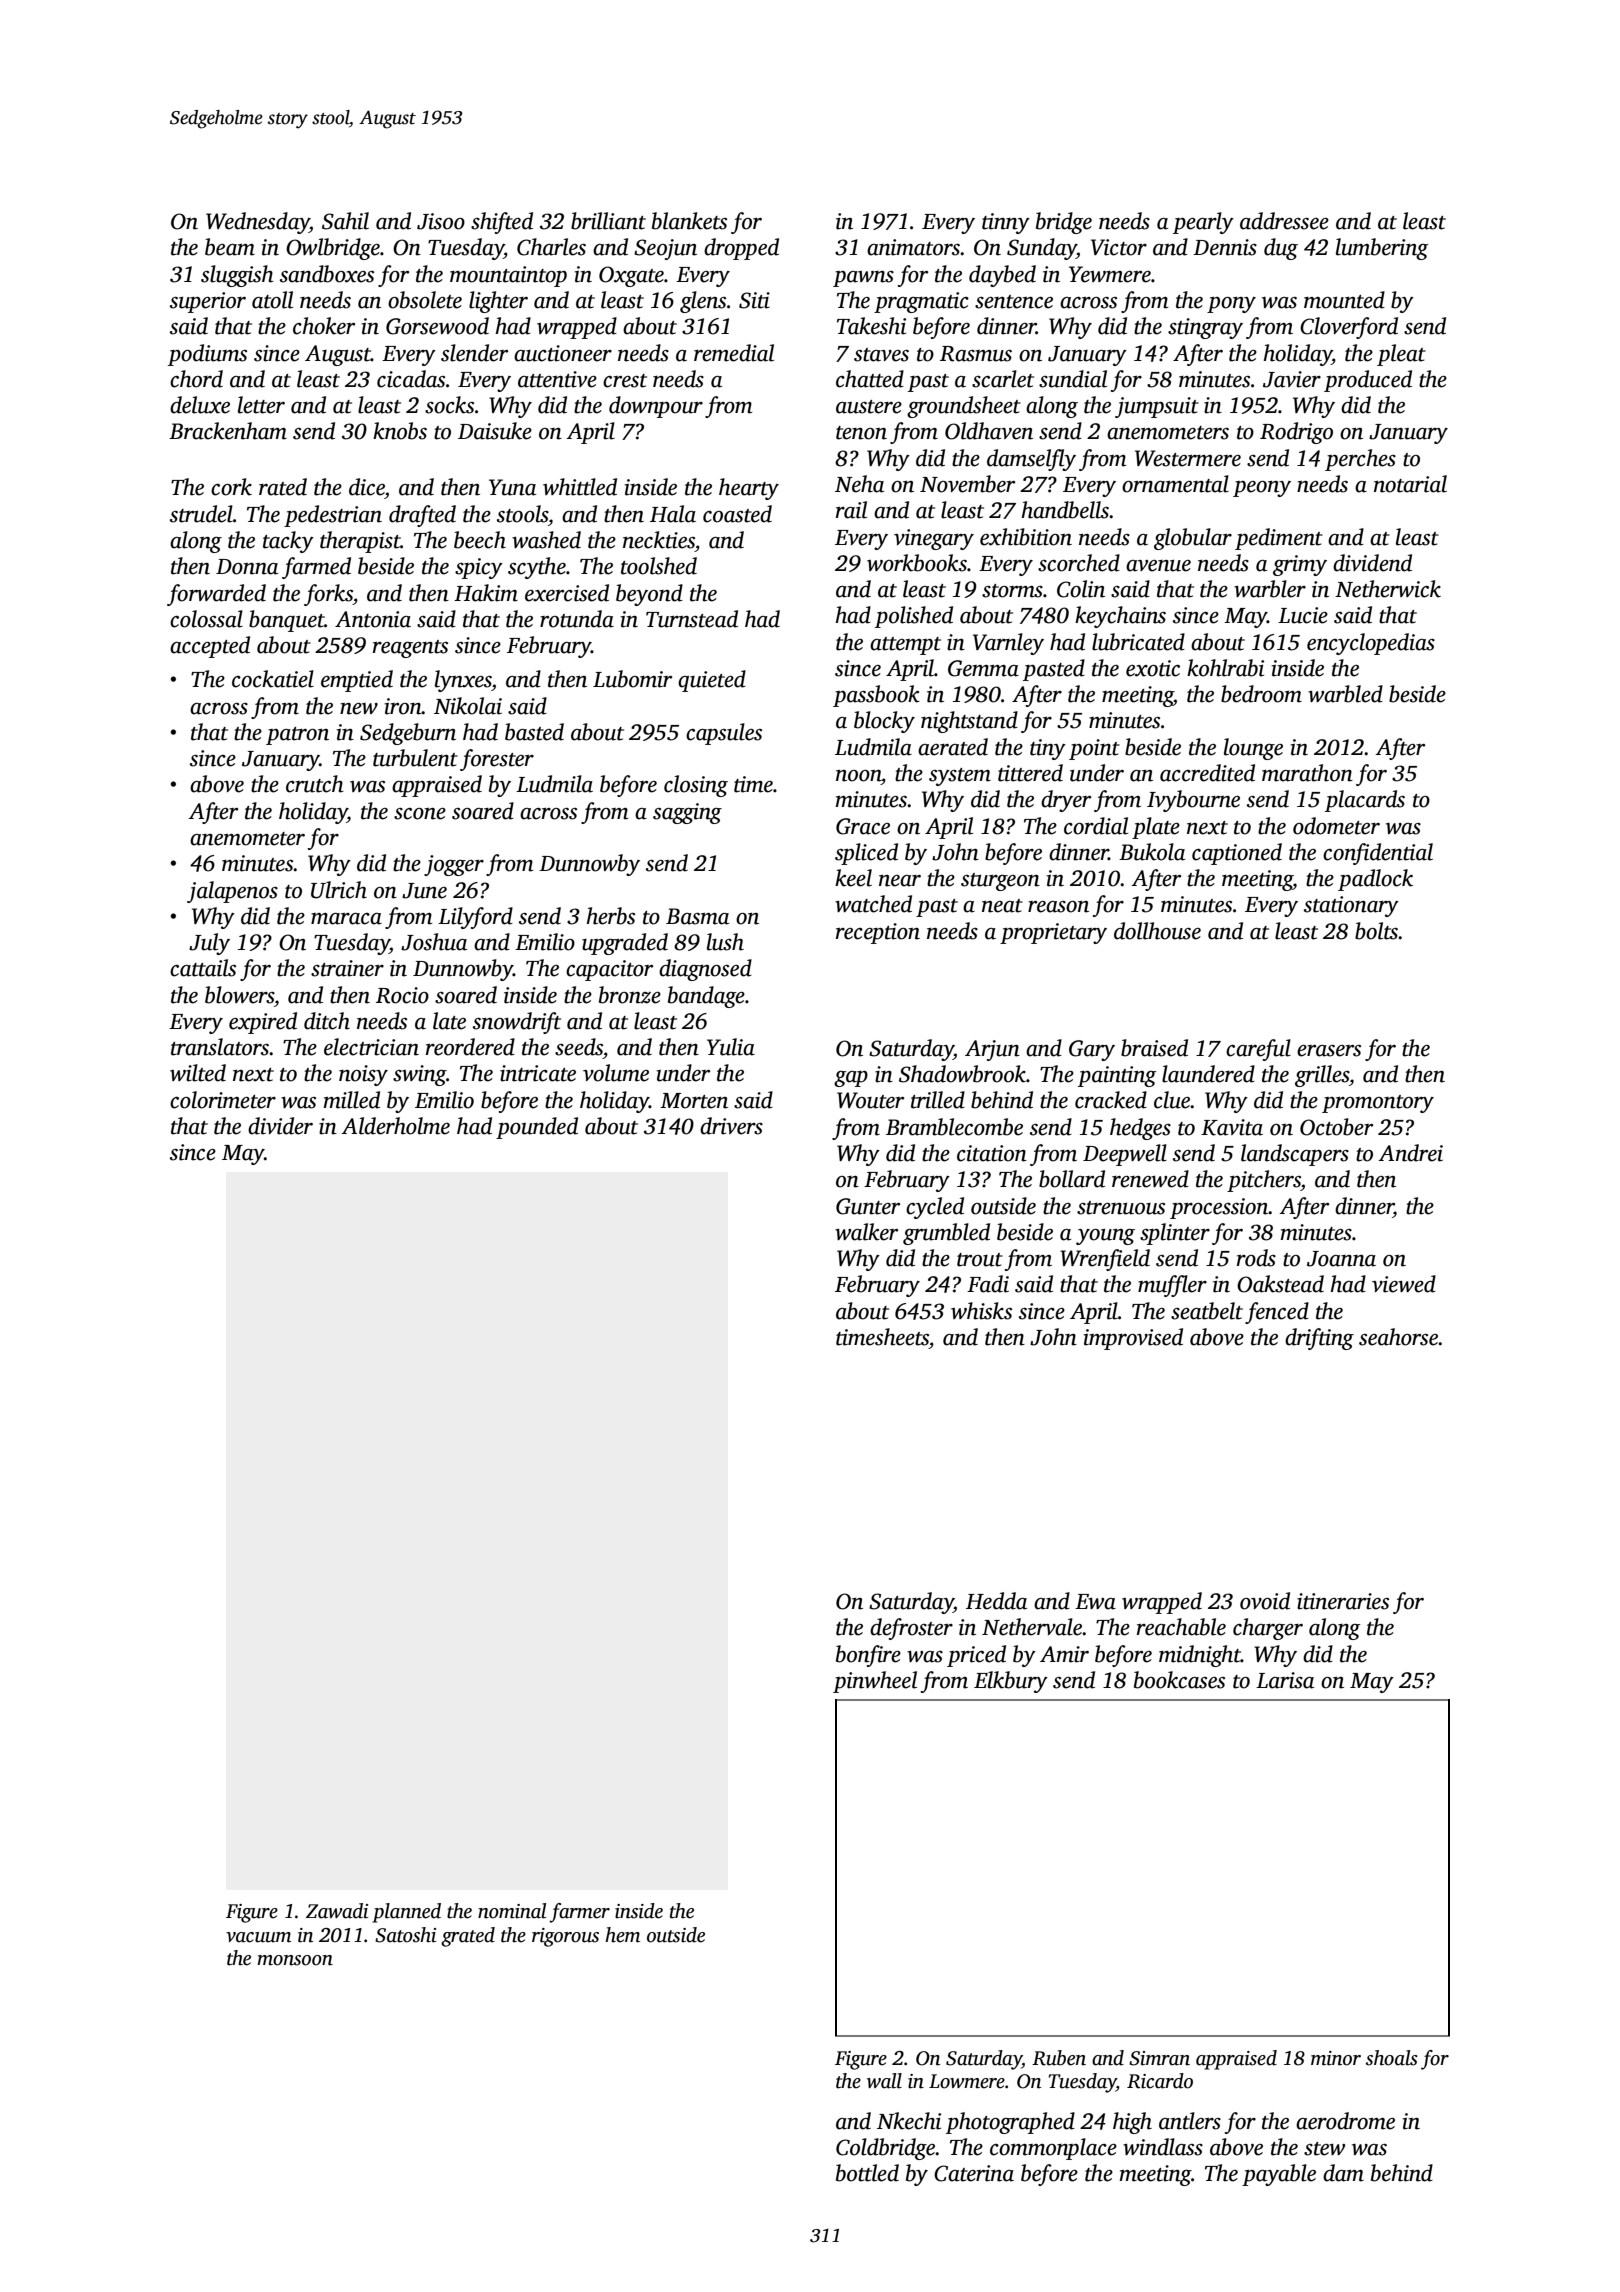 This screenshot has width=1620, height=2292. I want to click on lumbering, so click(1382, 249).
